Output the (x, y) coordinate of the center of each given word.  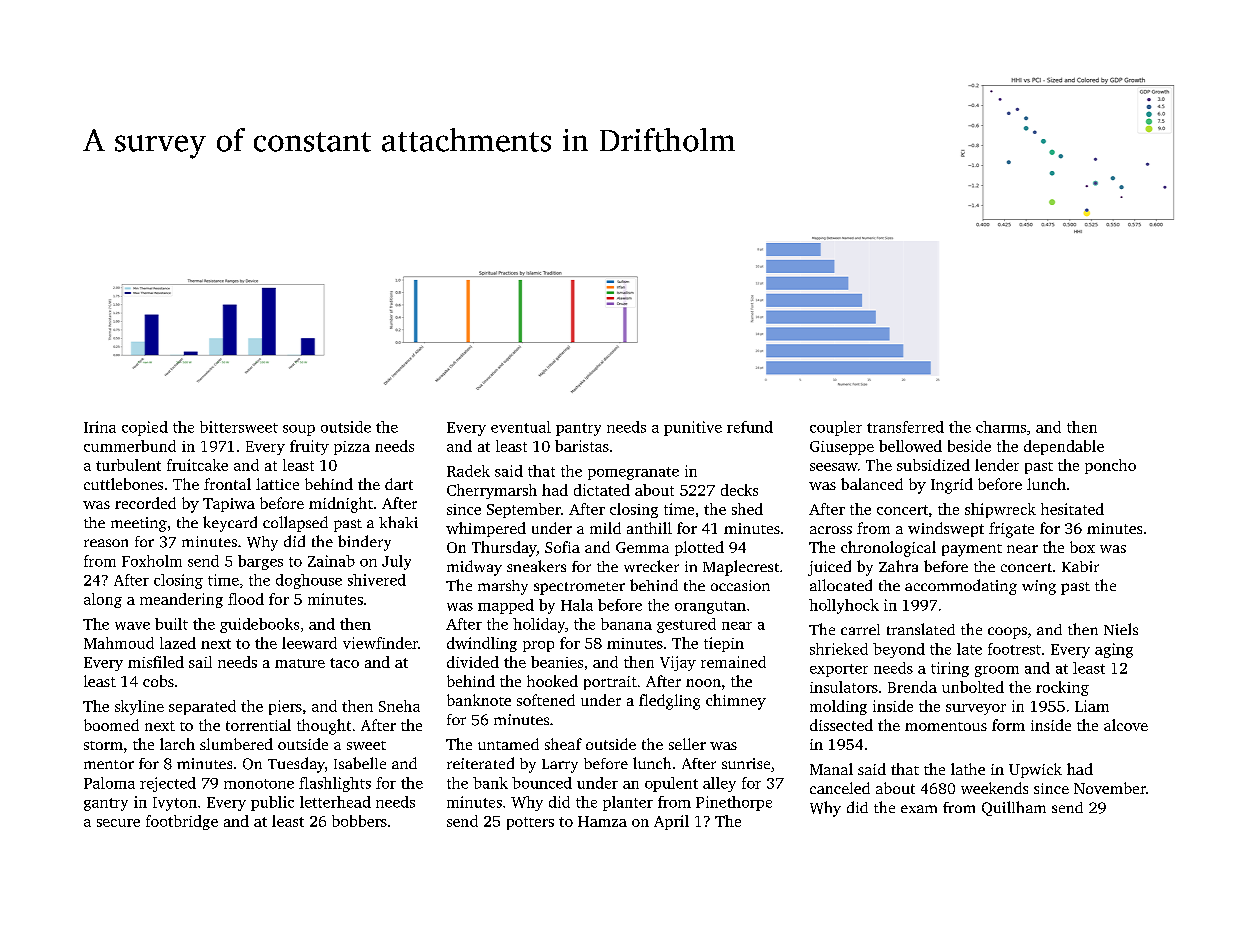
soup (299, 430)
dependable (1064, 447)
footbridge (182, 822)
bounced (542, 783)
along (103, 600)
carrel (860, 629)
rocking (1062, 688)
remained (733, 662)
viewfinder (380, 643)
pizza (352, 448)
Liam (1092, 706)
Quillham (1014, 808)
